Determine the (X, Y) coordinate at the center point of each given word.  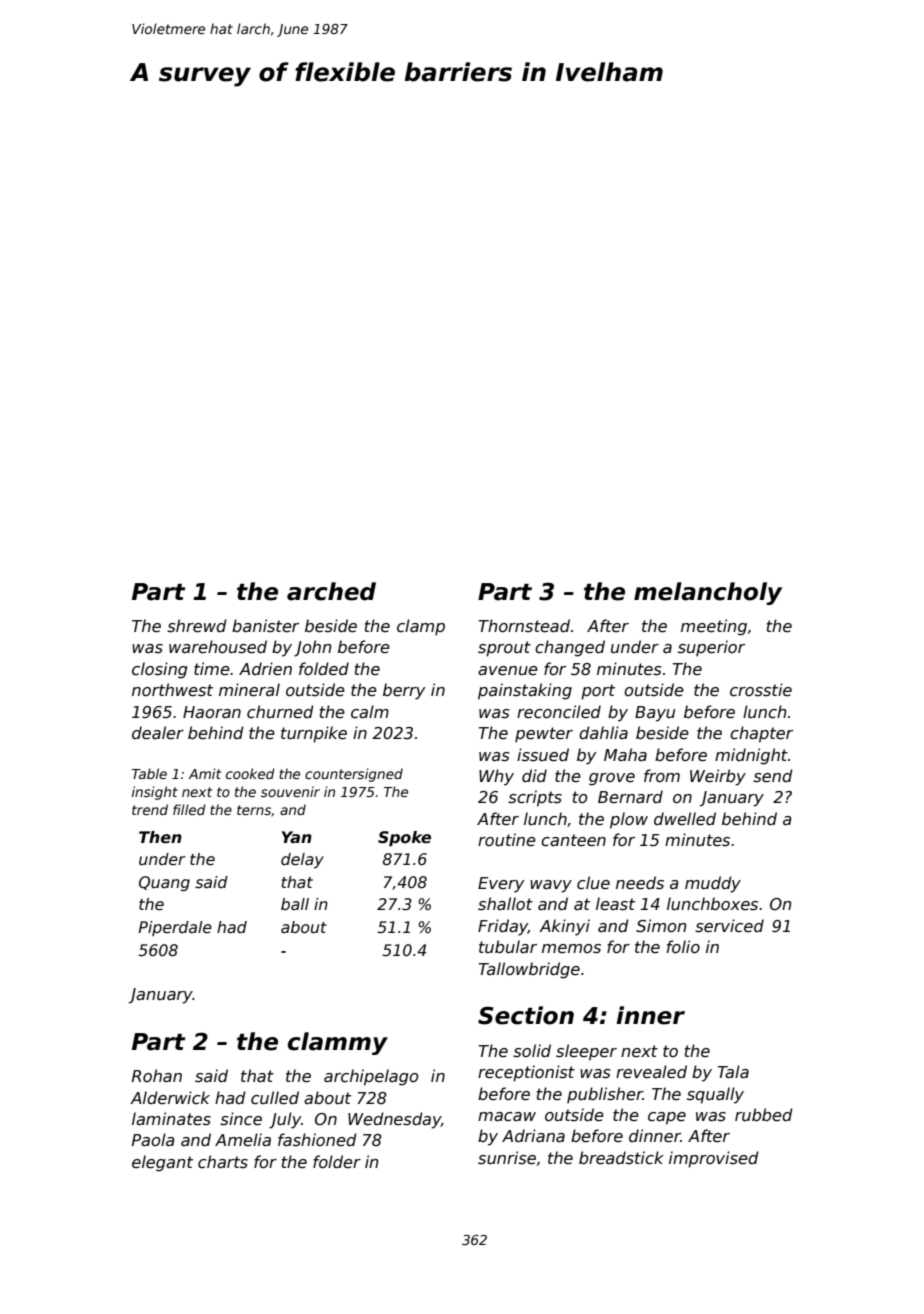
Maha (625, 754)
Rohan (157, 1075)
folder (337, 1162)
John (312, 648)
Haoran (212, 712)
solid (532, 1051)
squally (715, 1095)
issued (543, 755)
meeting (714, 627)
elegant (162, 1163)
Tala (733, 1071)
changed (570, 648)
